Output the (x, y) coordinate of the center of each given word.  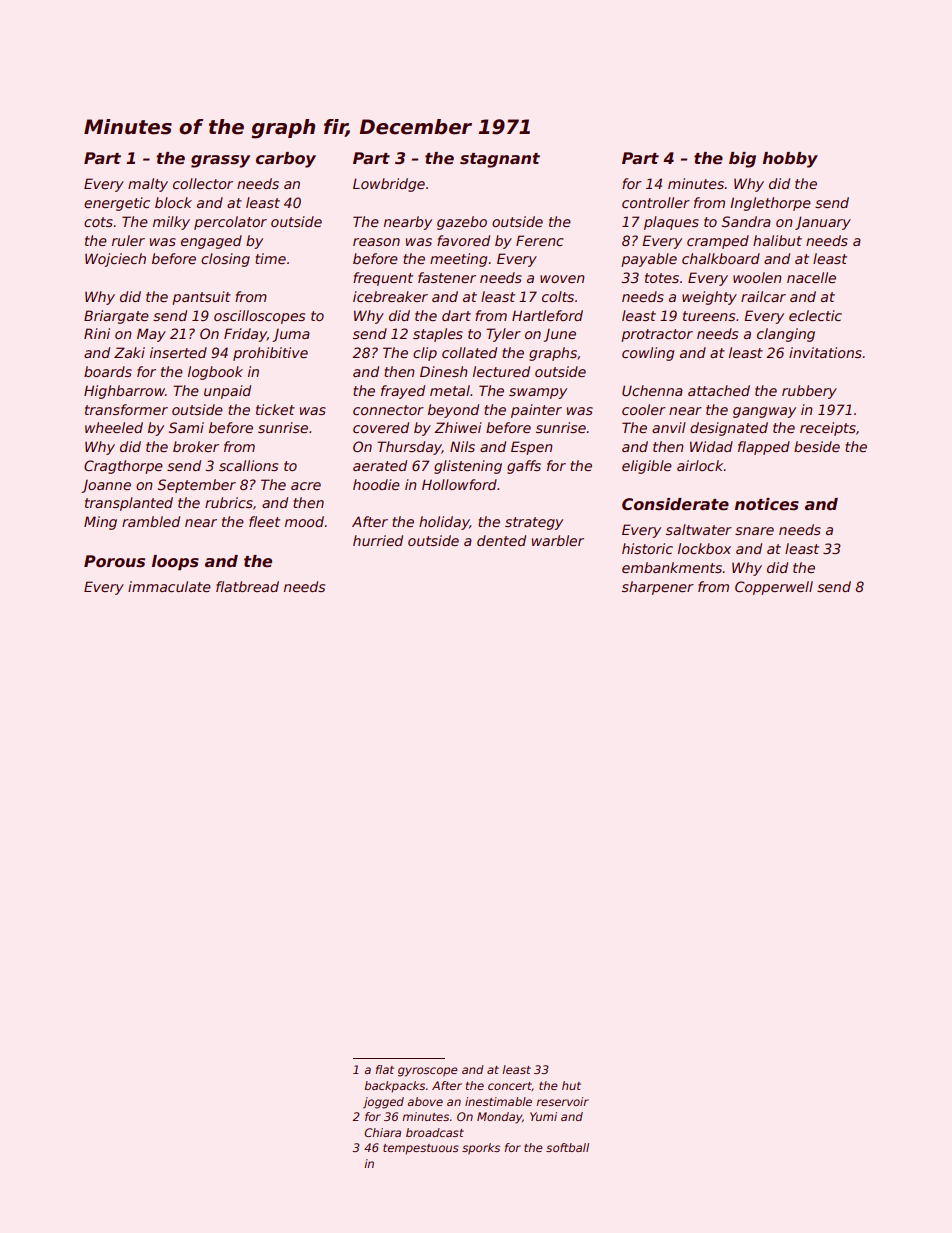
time (270, 258)
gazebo (462, 223)
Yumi (543, 1116)
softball (567, 1147)
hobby (790, 160)
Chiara (382, 1132)
